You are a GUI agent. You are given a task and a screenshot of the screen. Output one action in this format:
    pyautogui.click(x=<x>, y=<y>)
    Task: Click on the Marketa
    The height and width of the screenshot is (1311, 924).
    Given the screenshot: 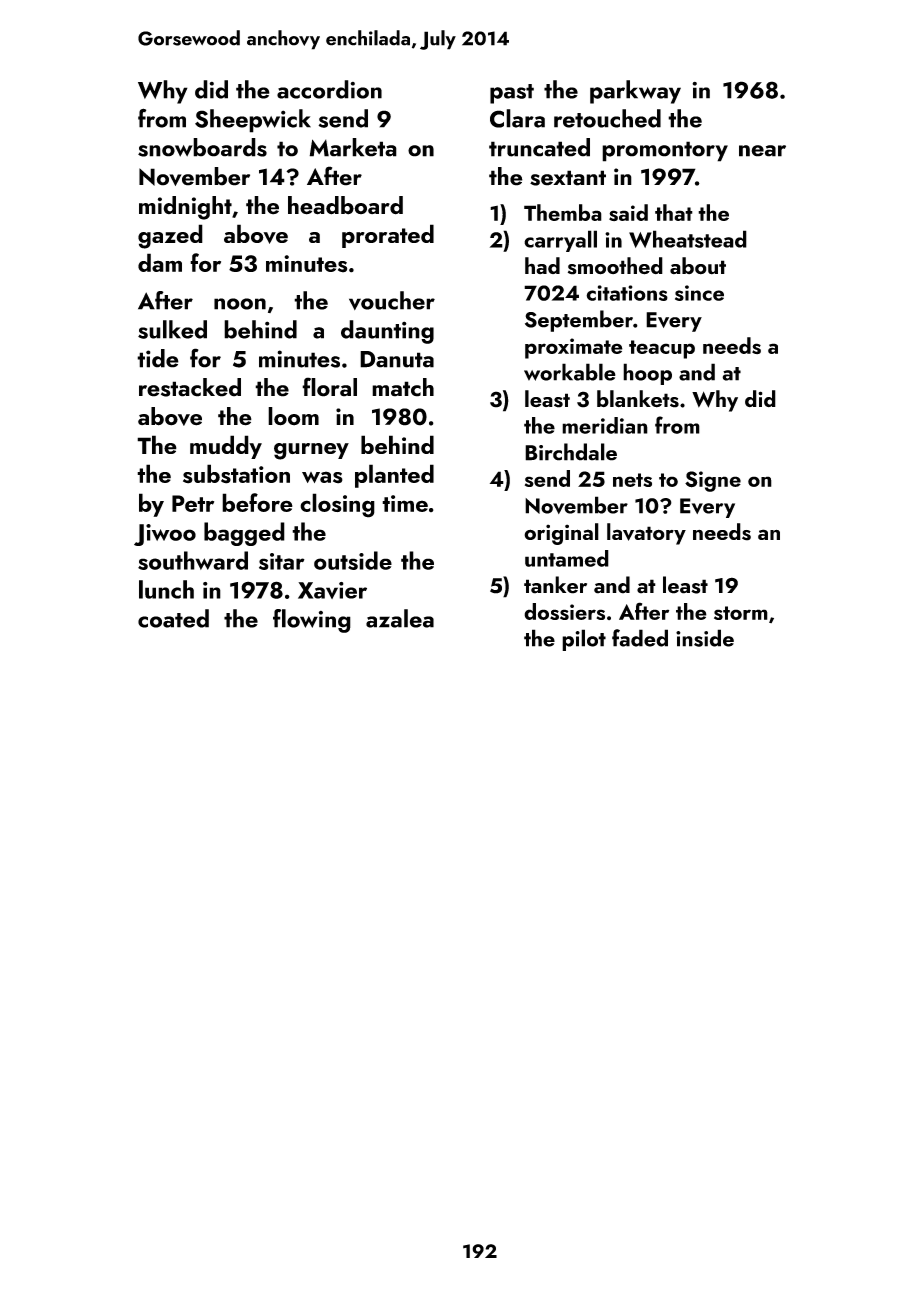 What is the action you would take?
    pyautogui.click(x=353, y=147)
